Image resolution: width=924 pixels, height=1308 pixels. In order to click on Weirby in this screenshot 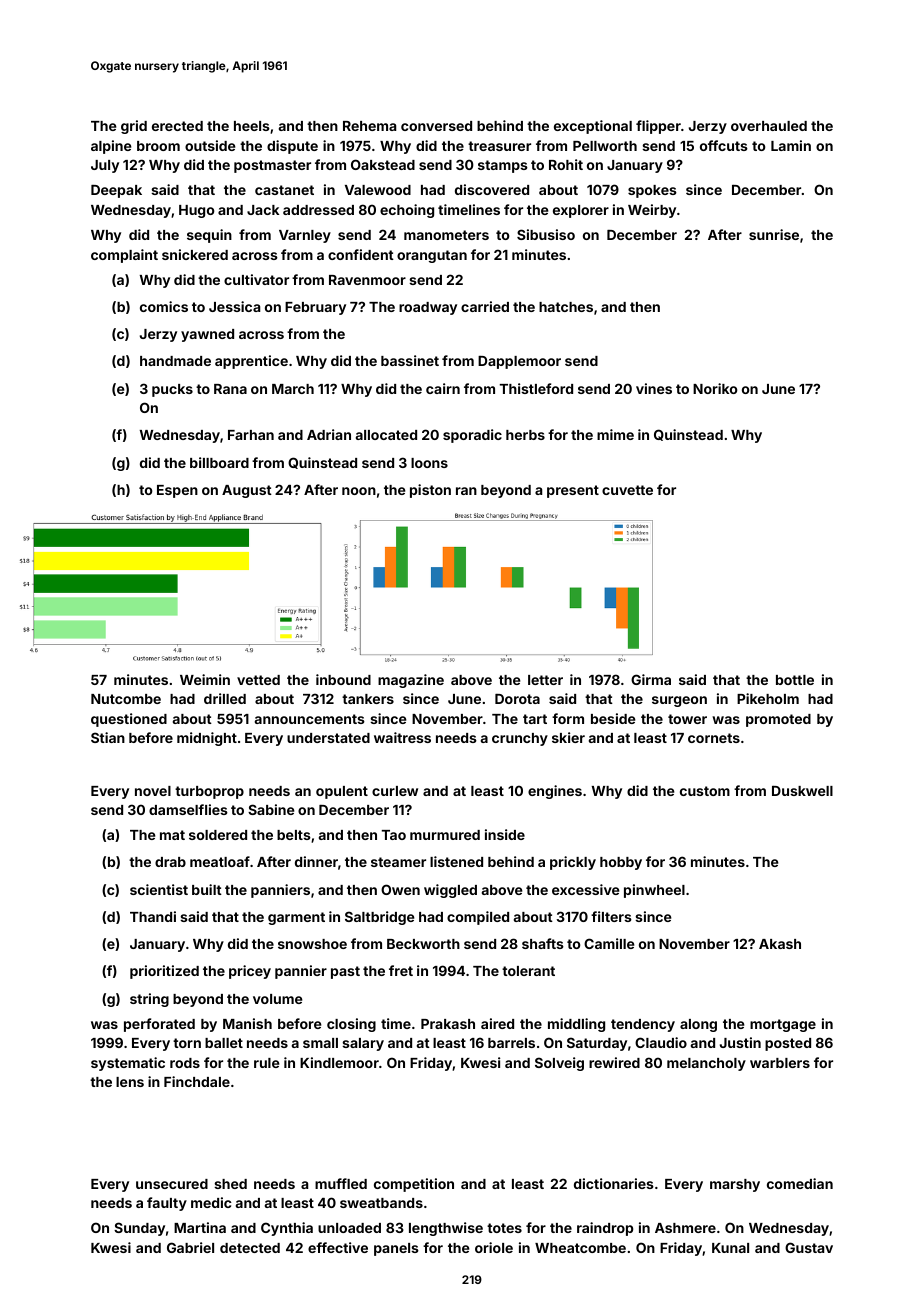, I will do `click(652, 211)`.
